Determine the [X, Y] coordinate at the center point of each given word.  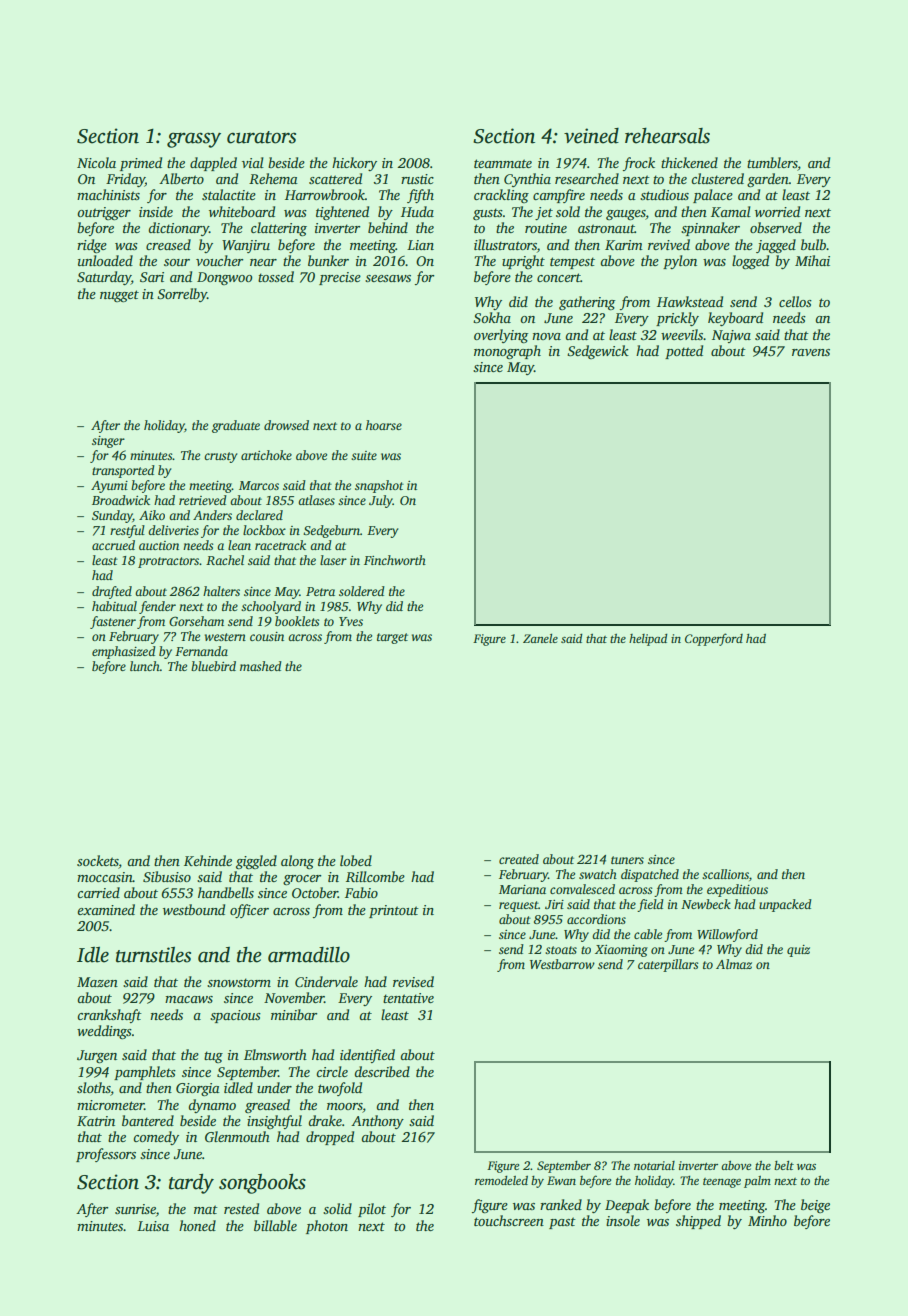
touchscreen [509, 1220]
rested [241, 1208]
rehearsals [667, 136]
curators [261, 137]
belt [784, 1165]
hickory [354, 164]
